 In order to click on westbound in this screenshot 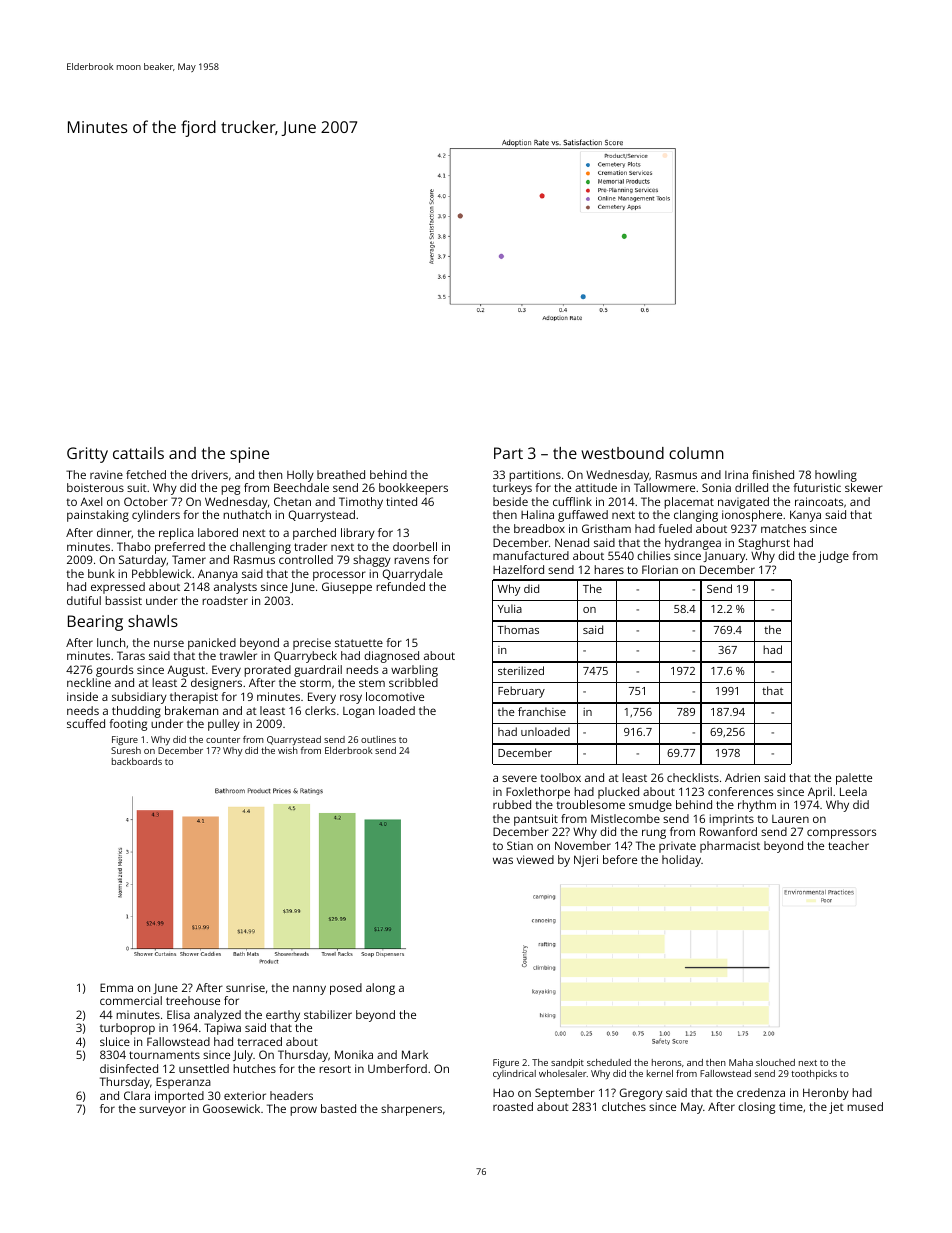, I will do `click(622, 453)`.
